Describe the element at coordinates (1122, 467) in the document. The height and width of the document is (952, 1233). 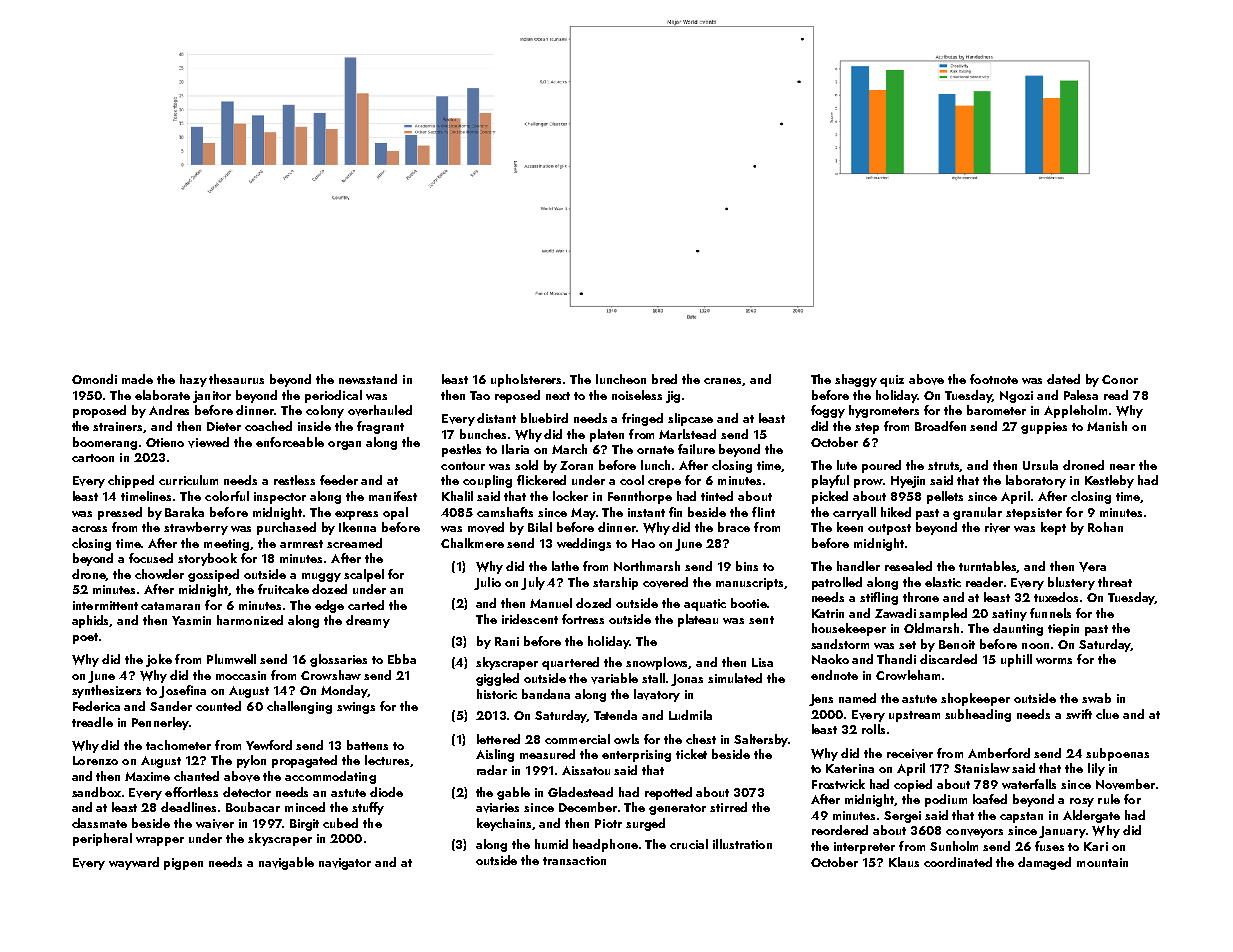
I see `near` at that location.
